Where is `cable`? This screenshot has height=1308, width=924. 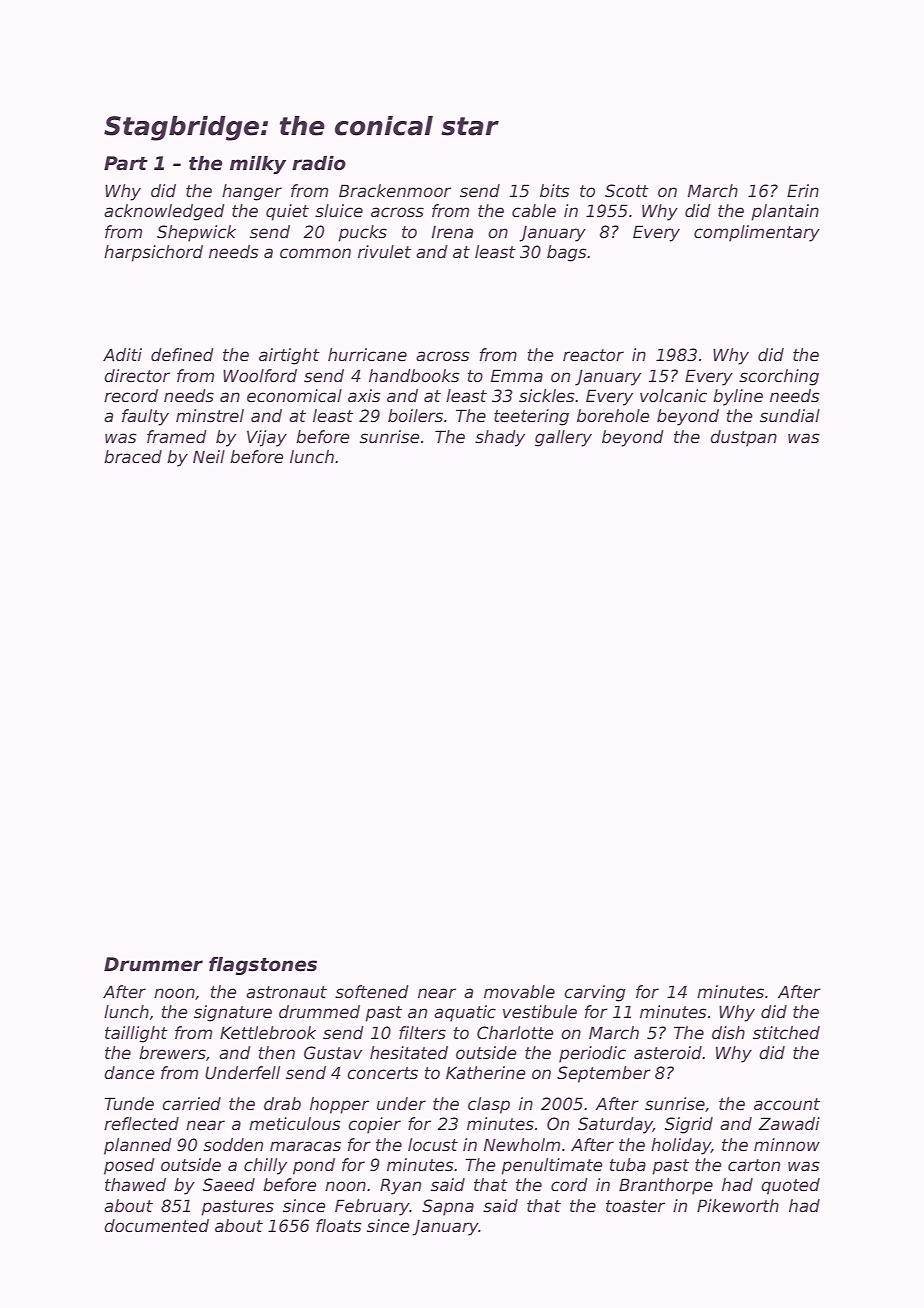
cable is located at coordinates (534, 211).
